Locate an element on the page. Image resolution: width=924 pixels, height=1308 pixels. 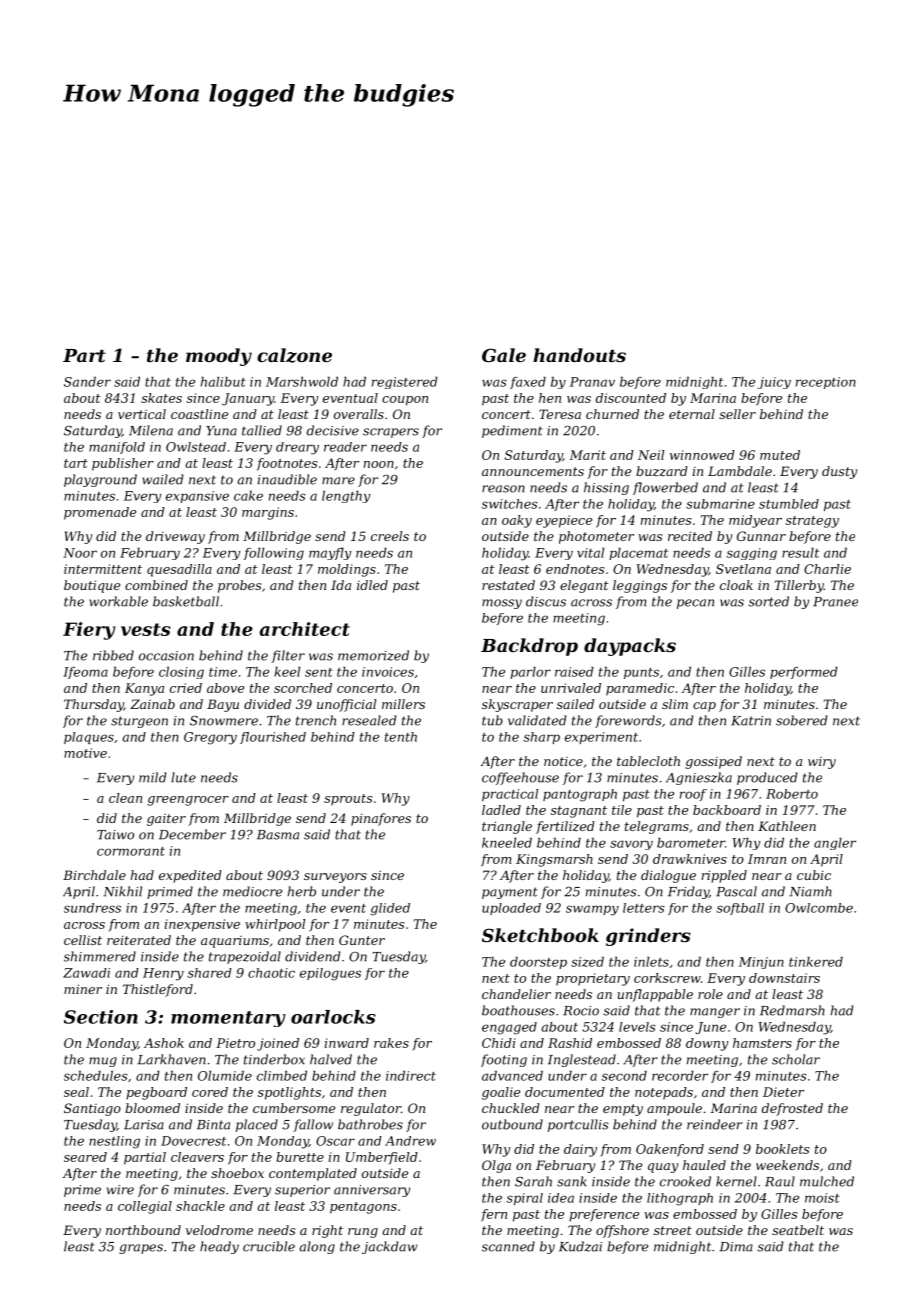
endnotes is located at coordinates (575, 569).
